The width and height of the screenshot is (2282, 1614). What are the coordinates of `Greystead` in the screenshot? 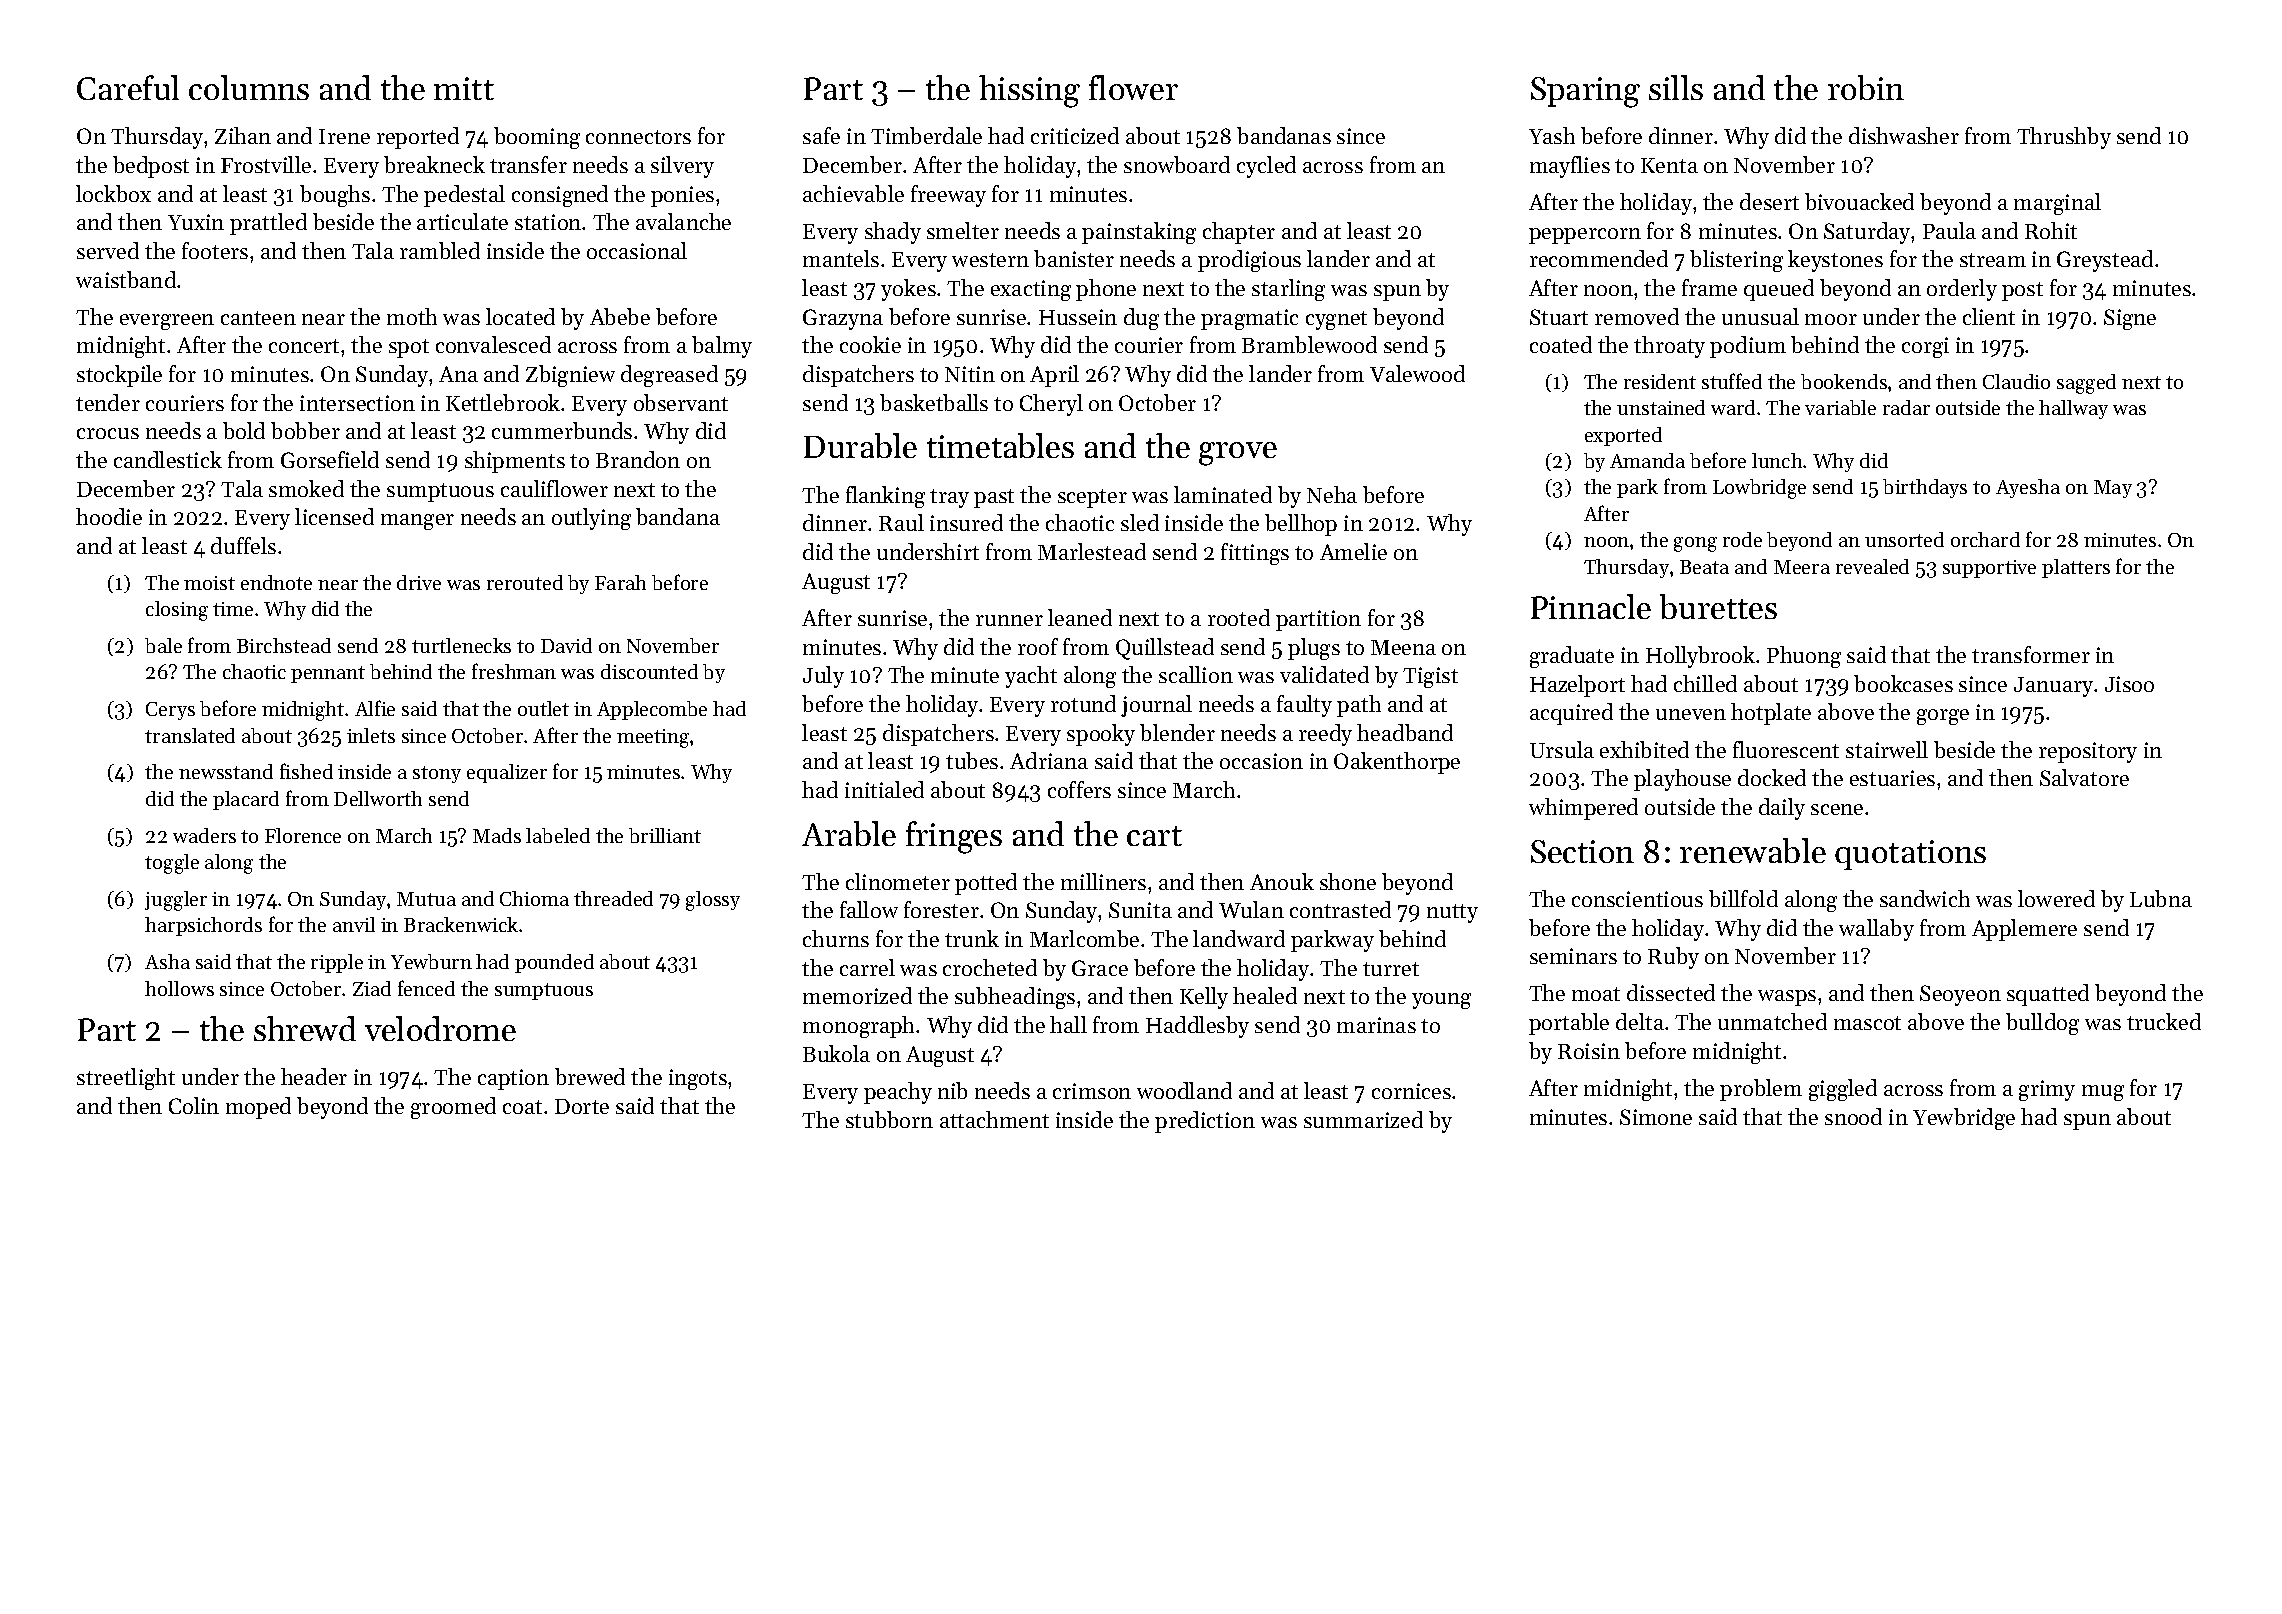 It's located at (2105, 261).
